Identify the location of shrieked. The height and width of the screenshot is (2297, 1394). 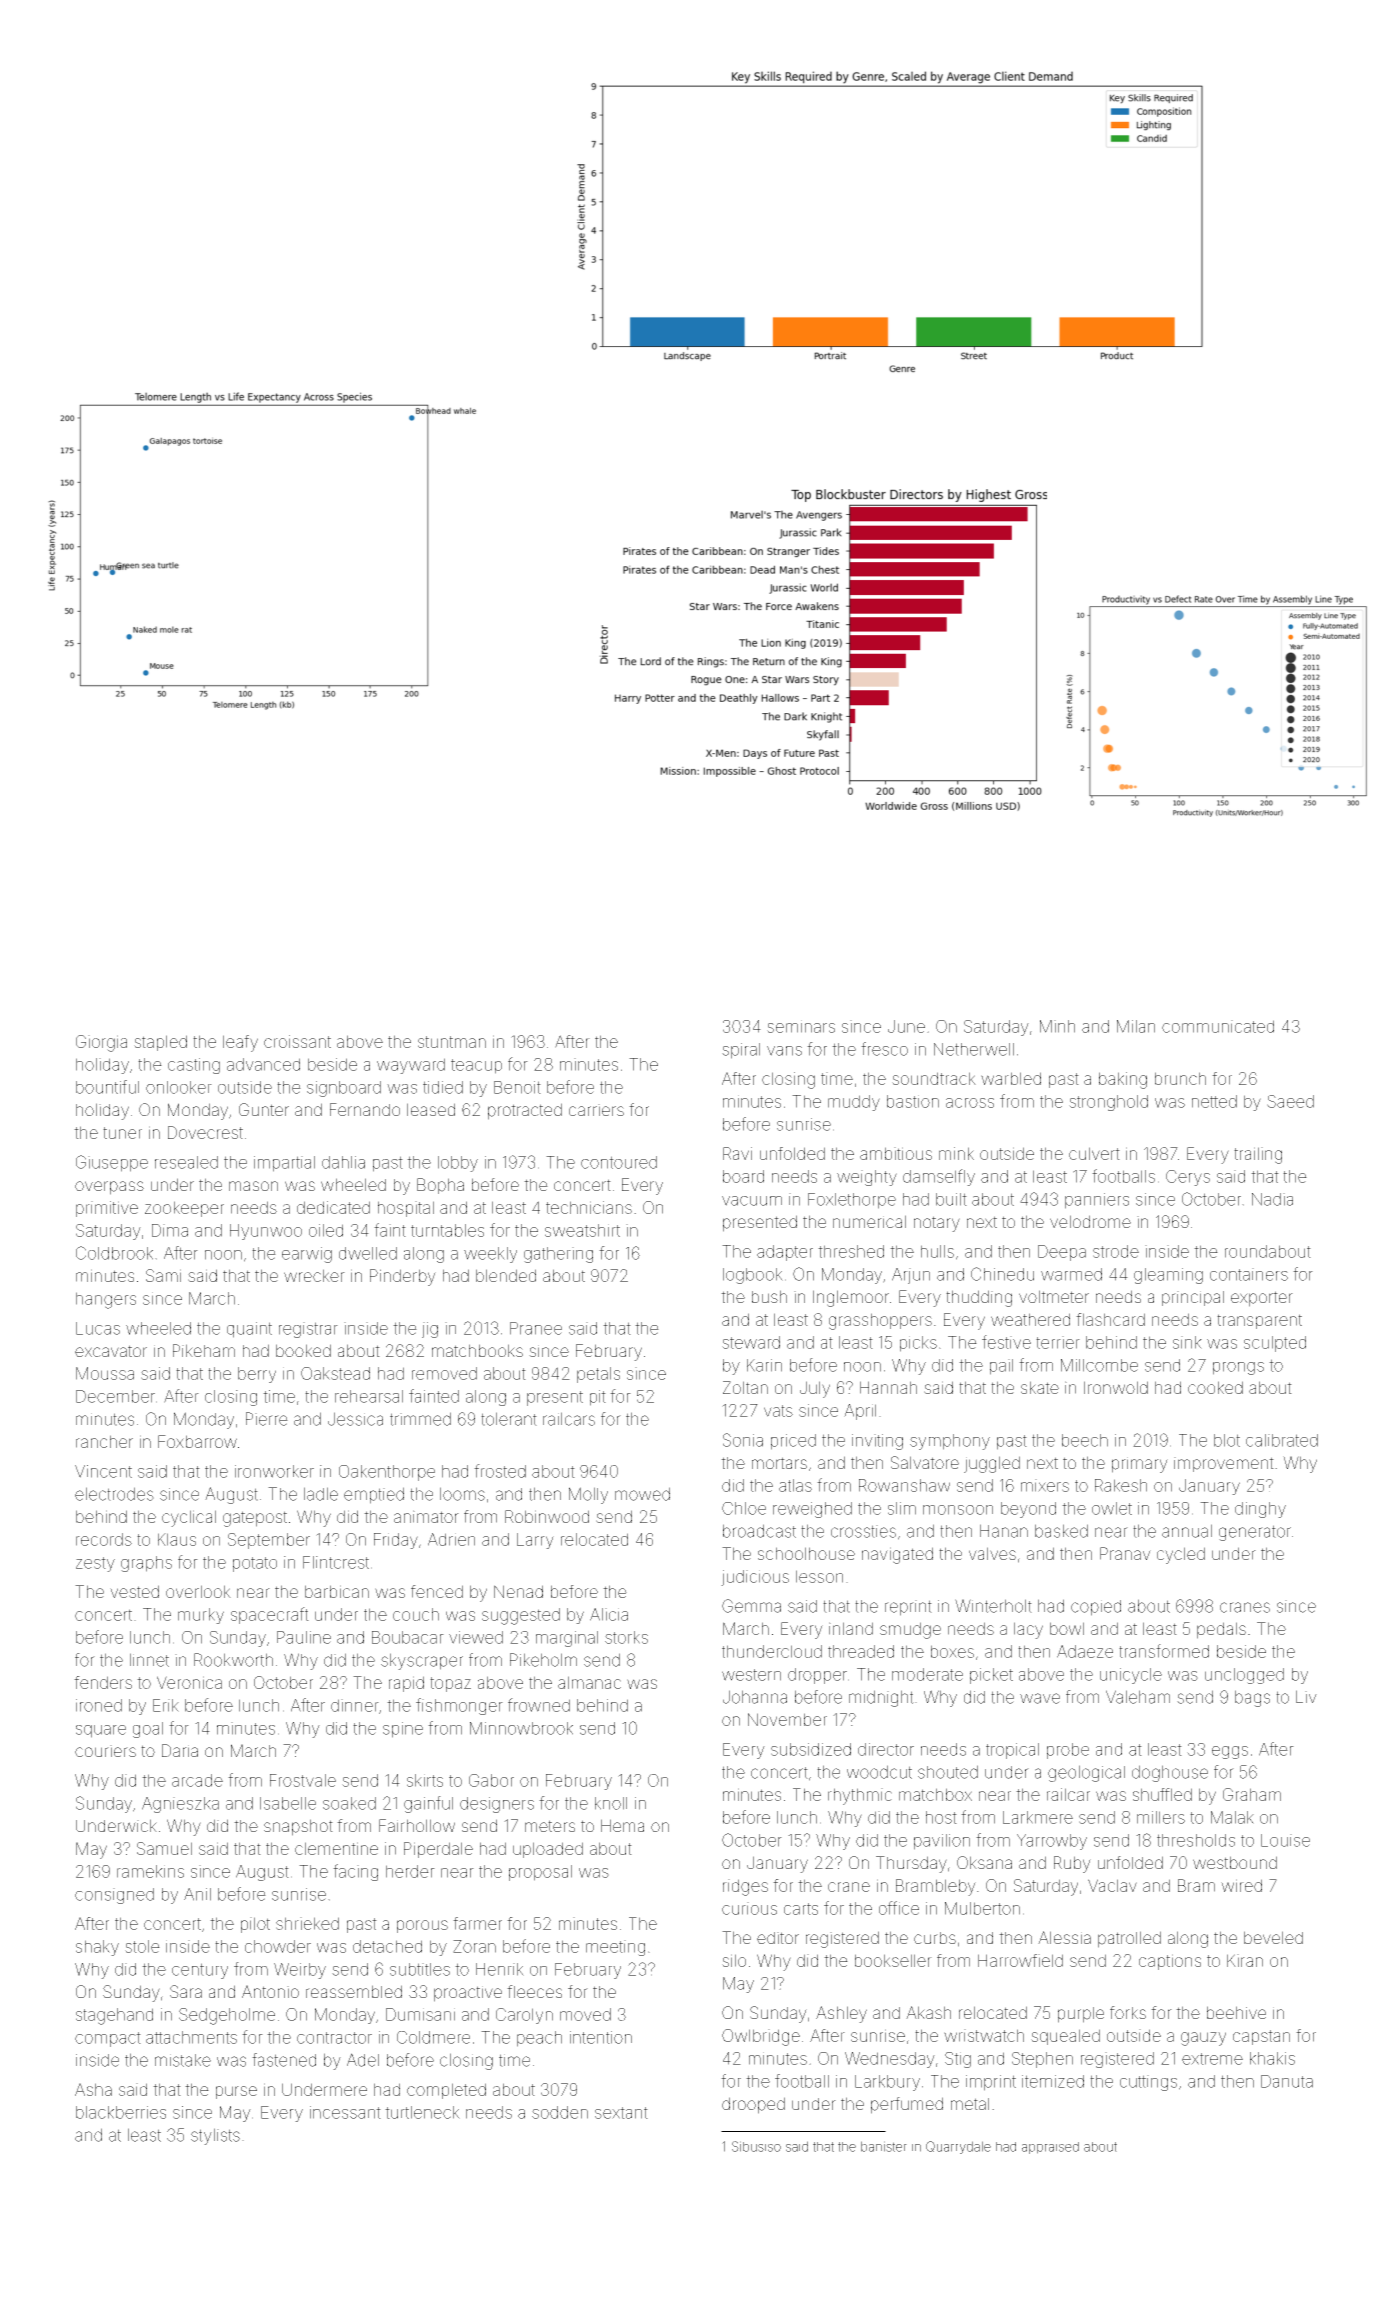
(307, 1923).
